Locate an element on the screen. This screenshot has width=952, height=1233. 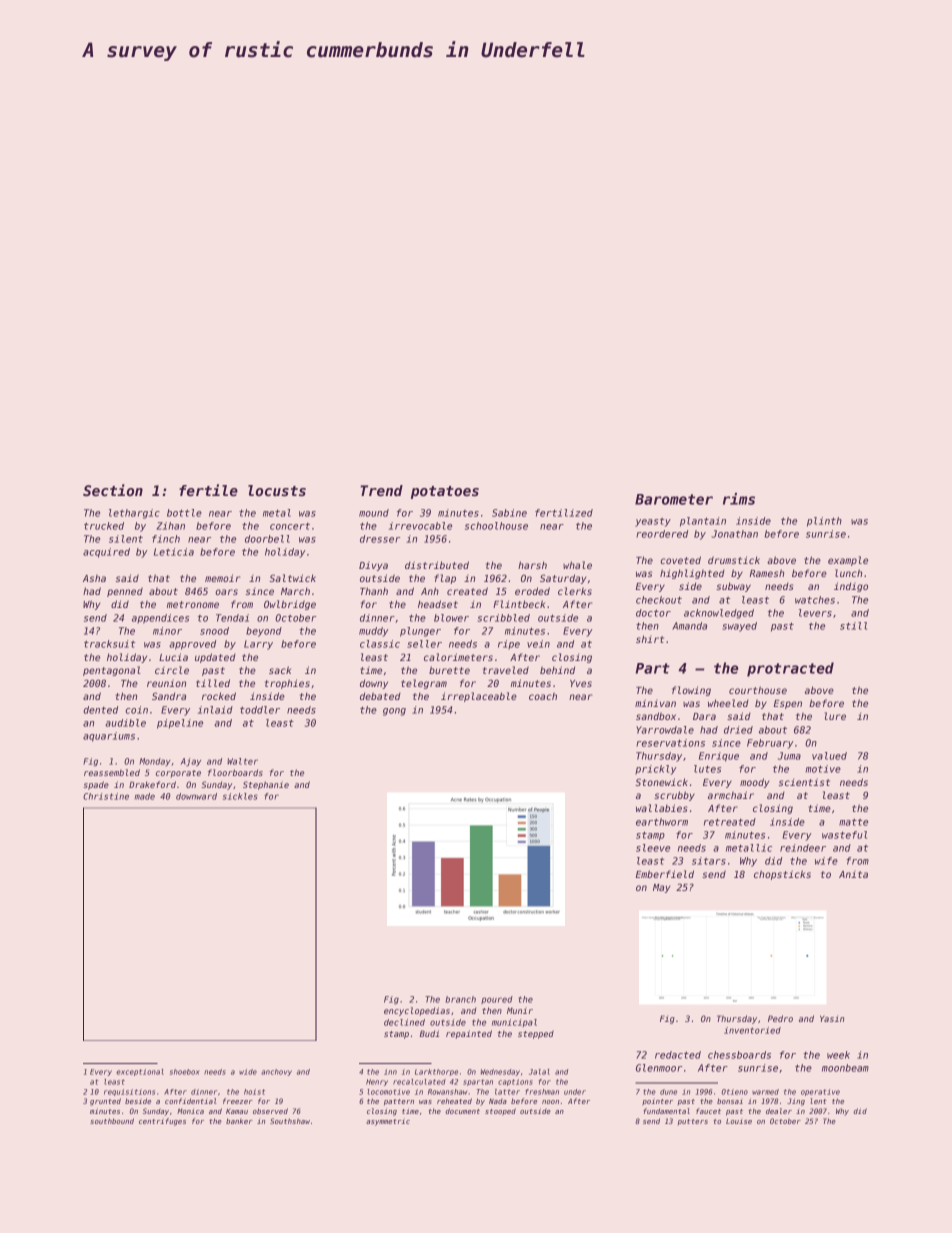
still is located at coordinates (853, 626).
